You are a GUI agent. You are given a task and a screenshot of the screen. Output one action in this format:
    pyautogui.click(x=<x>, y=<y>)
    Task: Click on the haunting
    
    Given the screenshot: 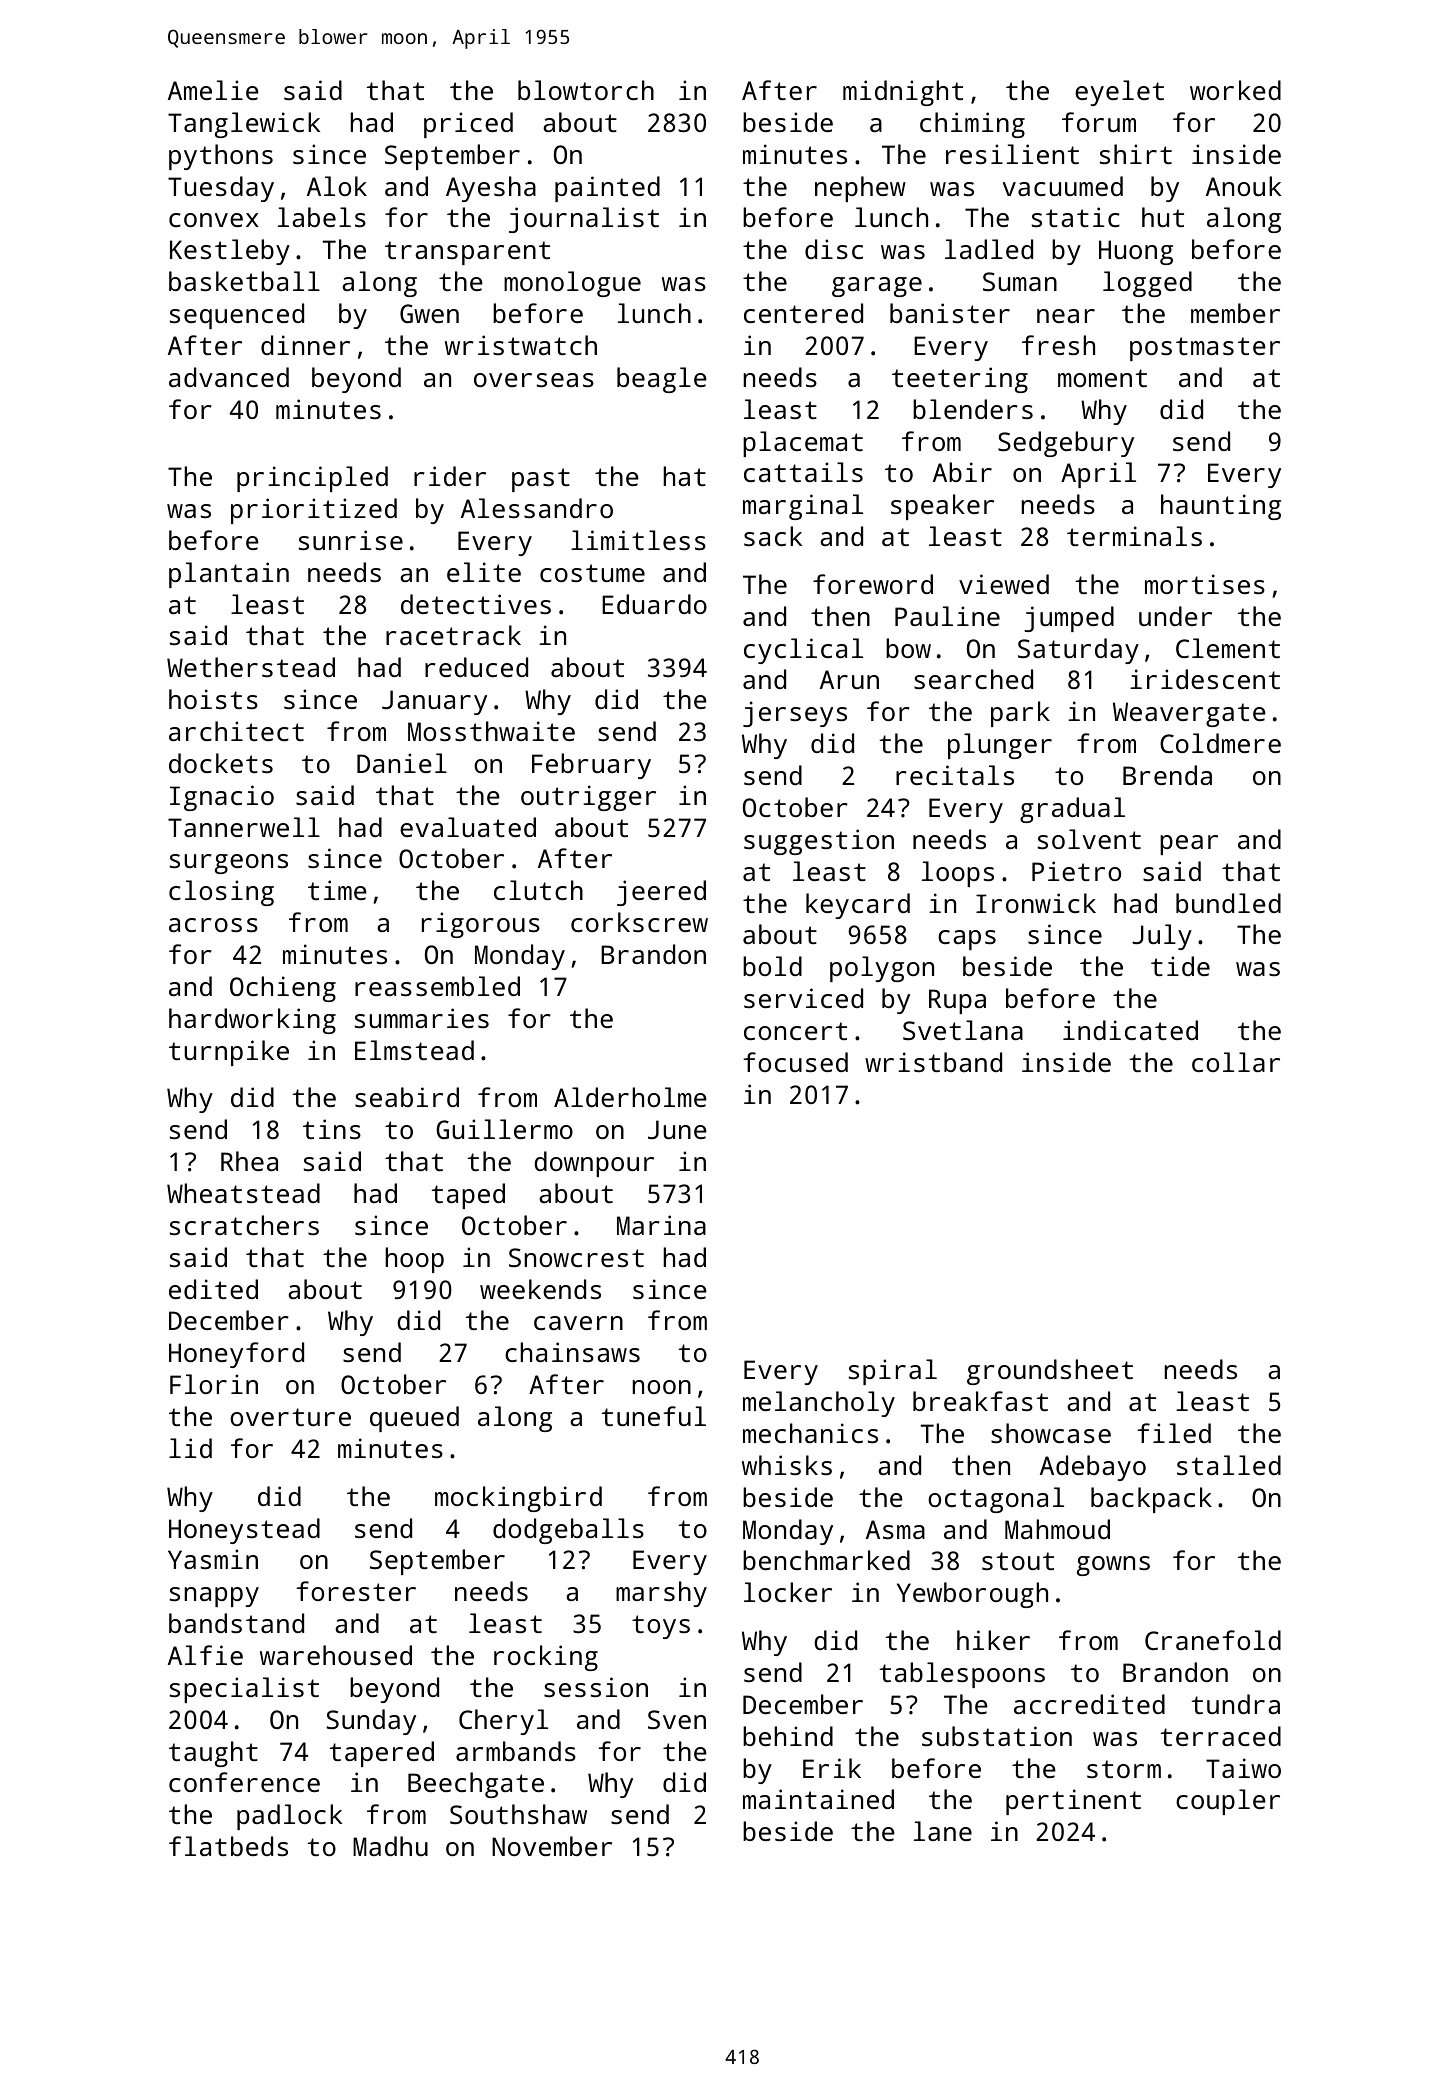 What is the action you would take?
    pyautogui.click(x=1221, y=507)
